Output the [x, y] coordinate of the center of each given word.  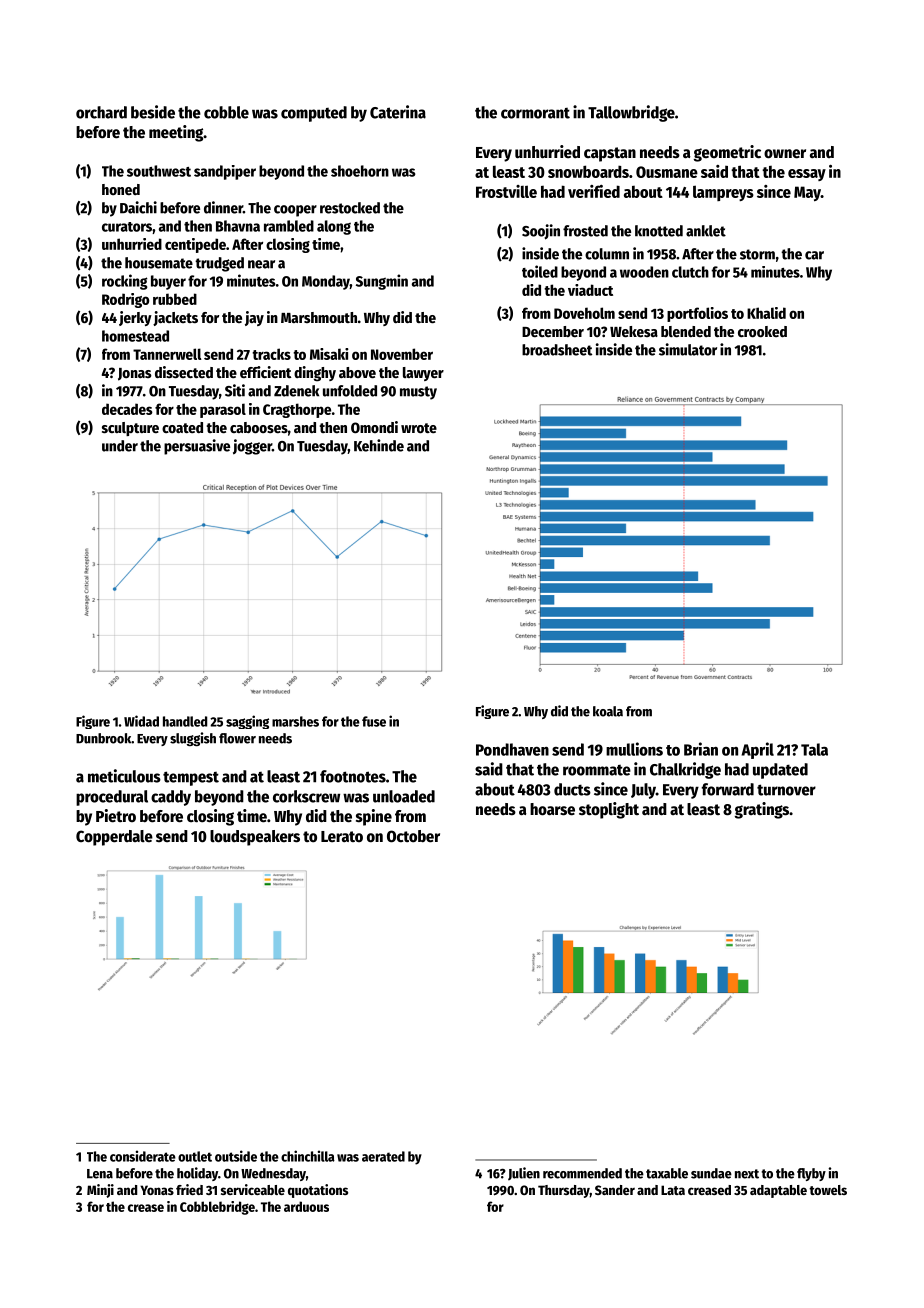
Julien [524, 1174]
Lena [100, 1174]
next [747, 1174]
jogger [252, 447]
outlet [195, 1156]
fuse [374, 721]
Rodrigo [125, 300]
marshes [295, 721]
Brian [701, 749]
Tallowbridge [631, 113]
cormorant [535, 113]
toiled [540, 271]
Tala [814, 749]
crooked [762, 331]
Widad [141, 721]
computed [314, 114]
